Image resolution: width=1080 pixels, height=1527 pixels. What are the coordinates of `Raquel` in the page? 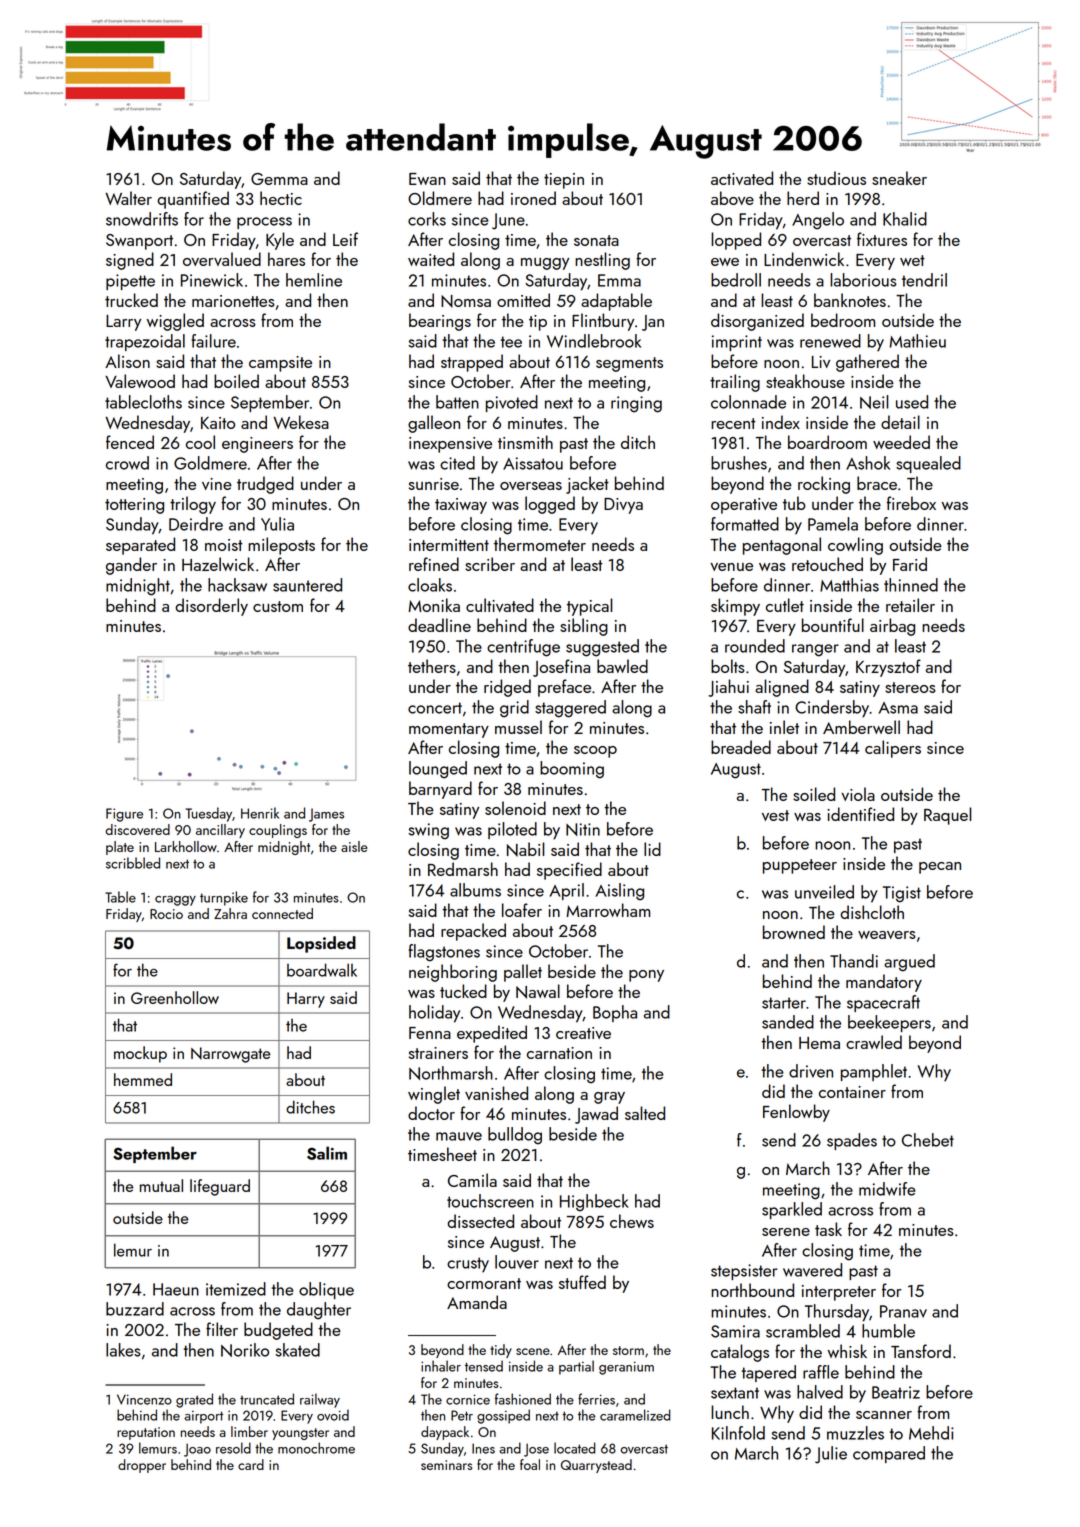 It's located at (947, 816).
